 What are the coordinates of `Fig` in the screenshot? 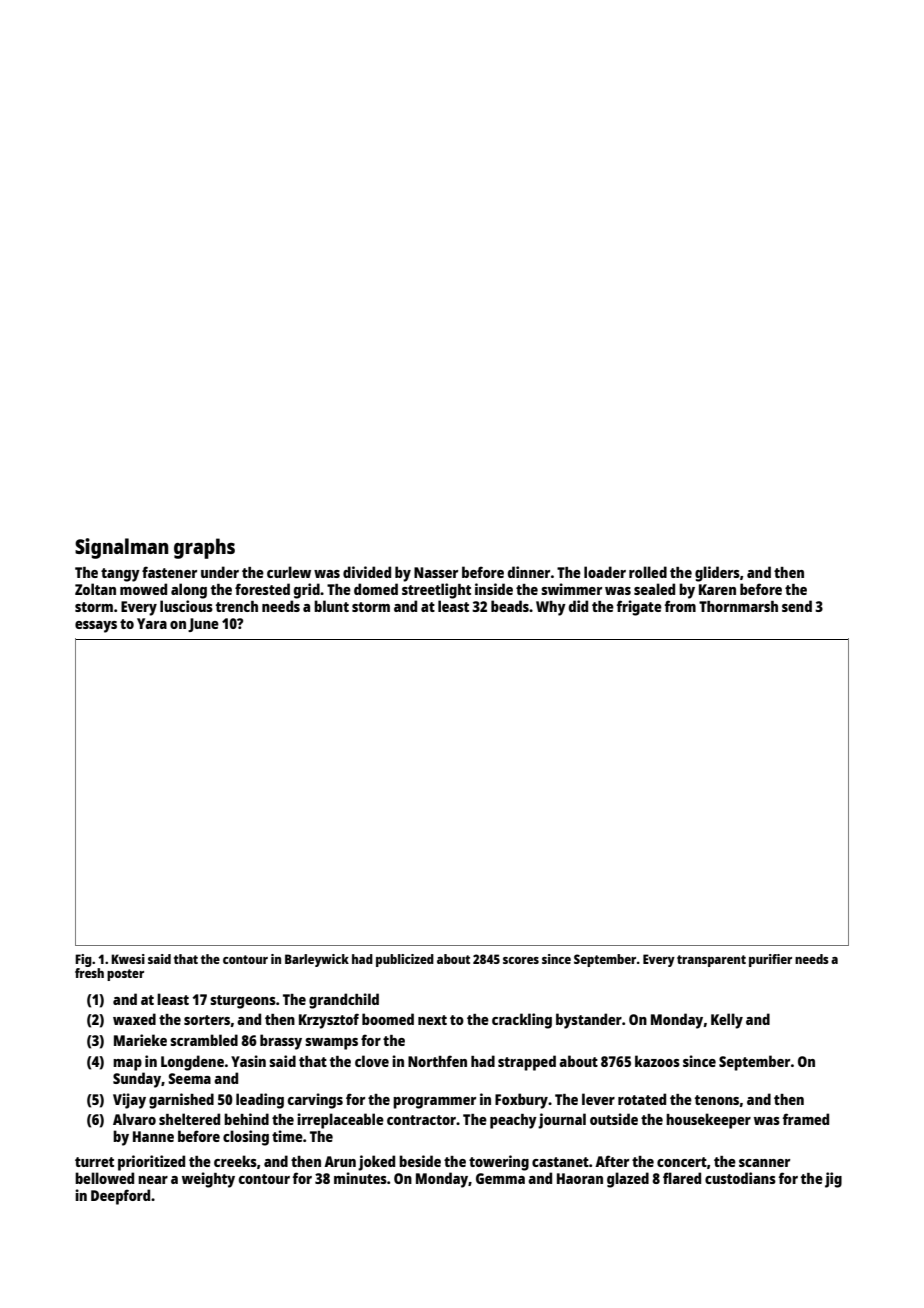 It's located at (83, 960).
